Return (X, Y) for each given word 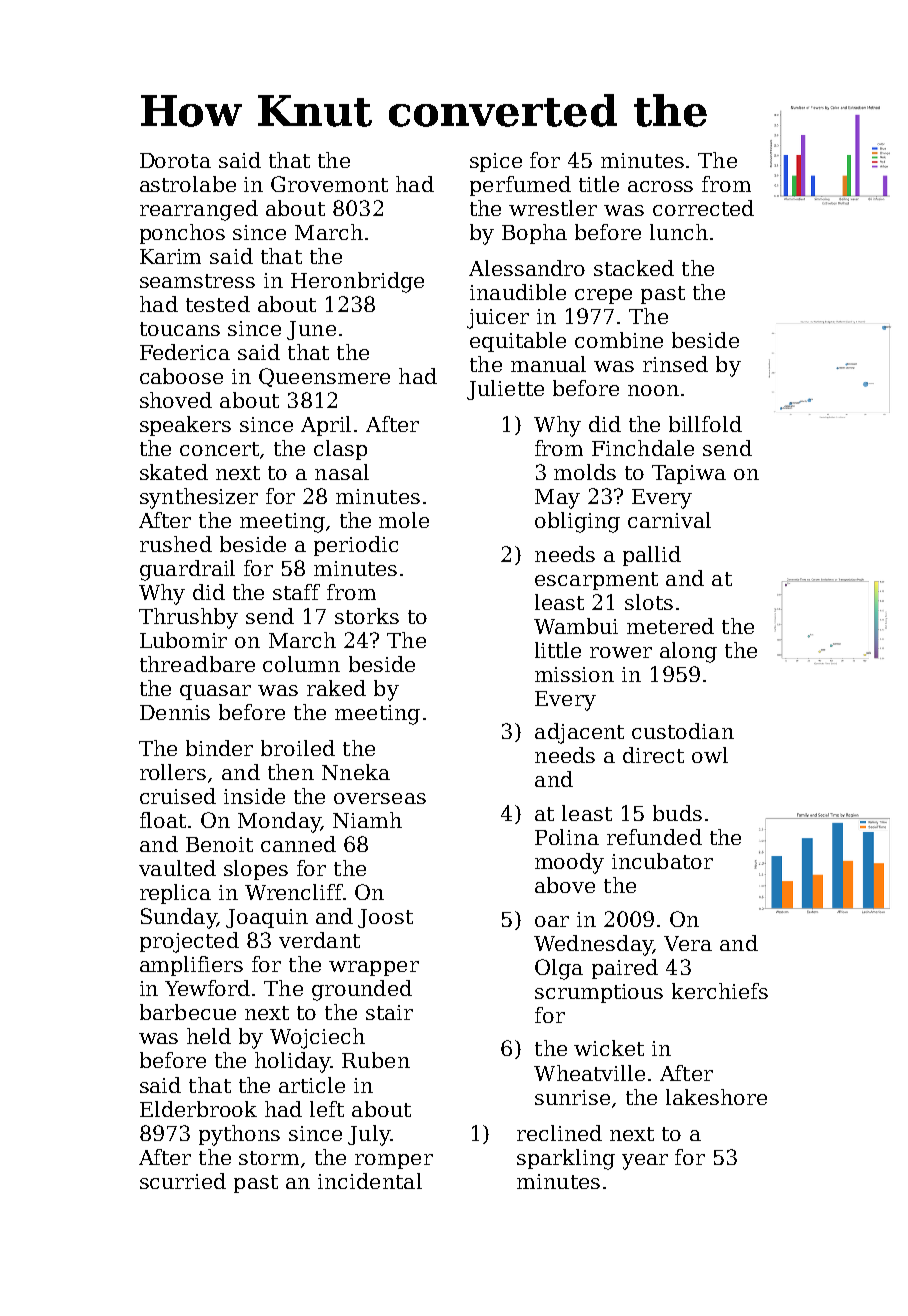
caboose (181, 376)
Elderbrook (198, 1109)
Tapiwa (689, 474)
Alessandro (527, 268)
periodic (356, 546)
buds (677, 813)
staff (296, 592)
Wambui (576, 626)
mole (404, 520)
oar (552, 921)
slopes (256, 870)
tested (218, 304)
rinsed (675, 364)
